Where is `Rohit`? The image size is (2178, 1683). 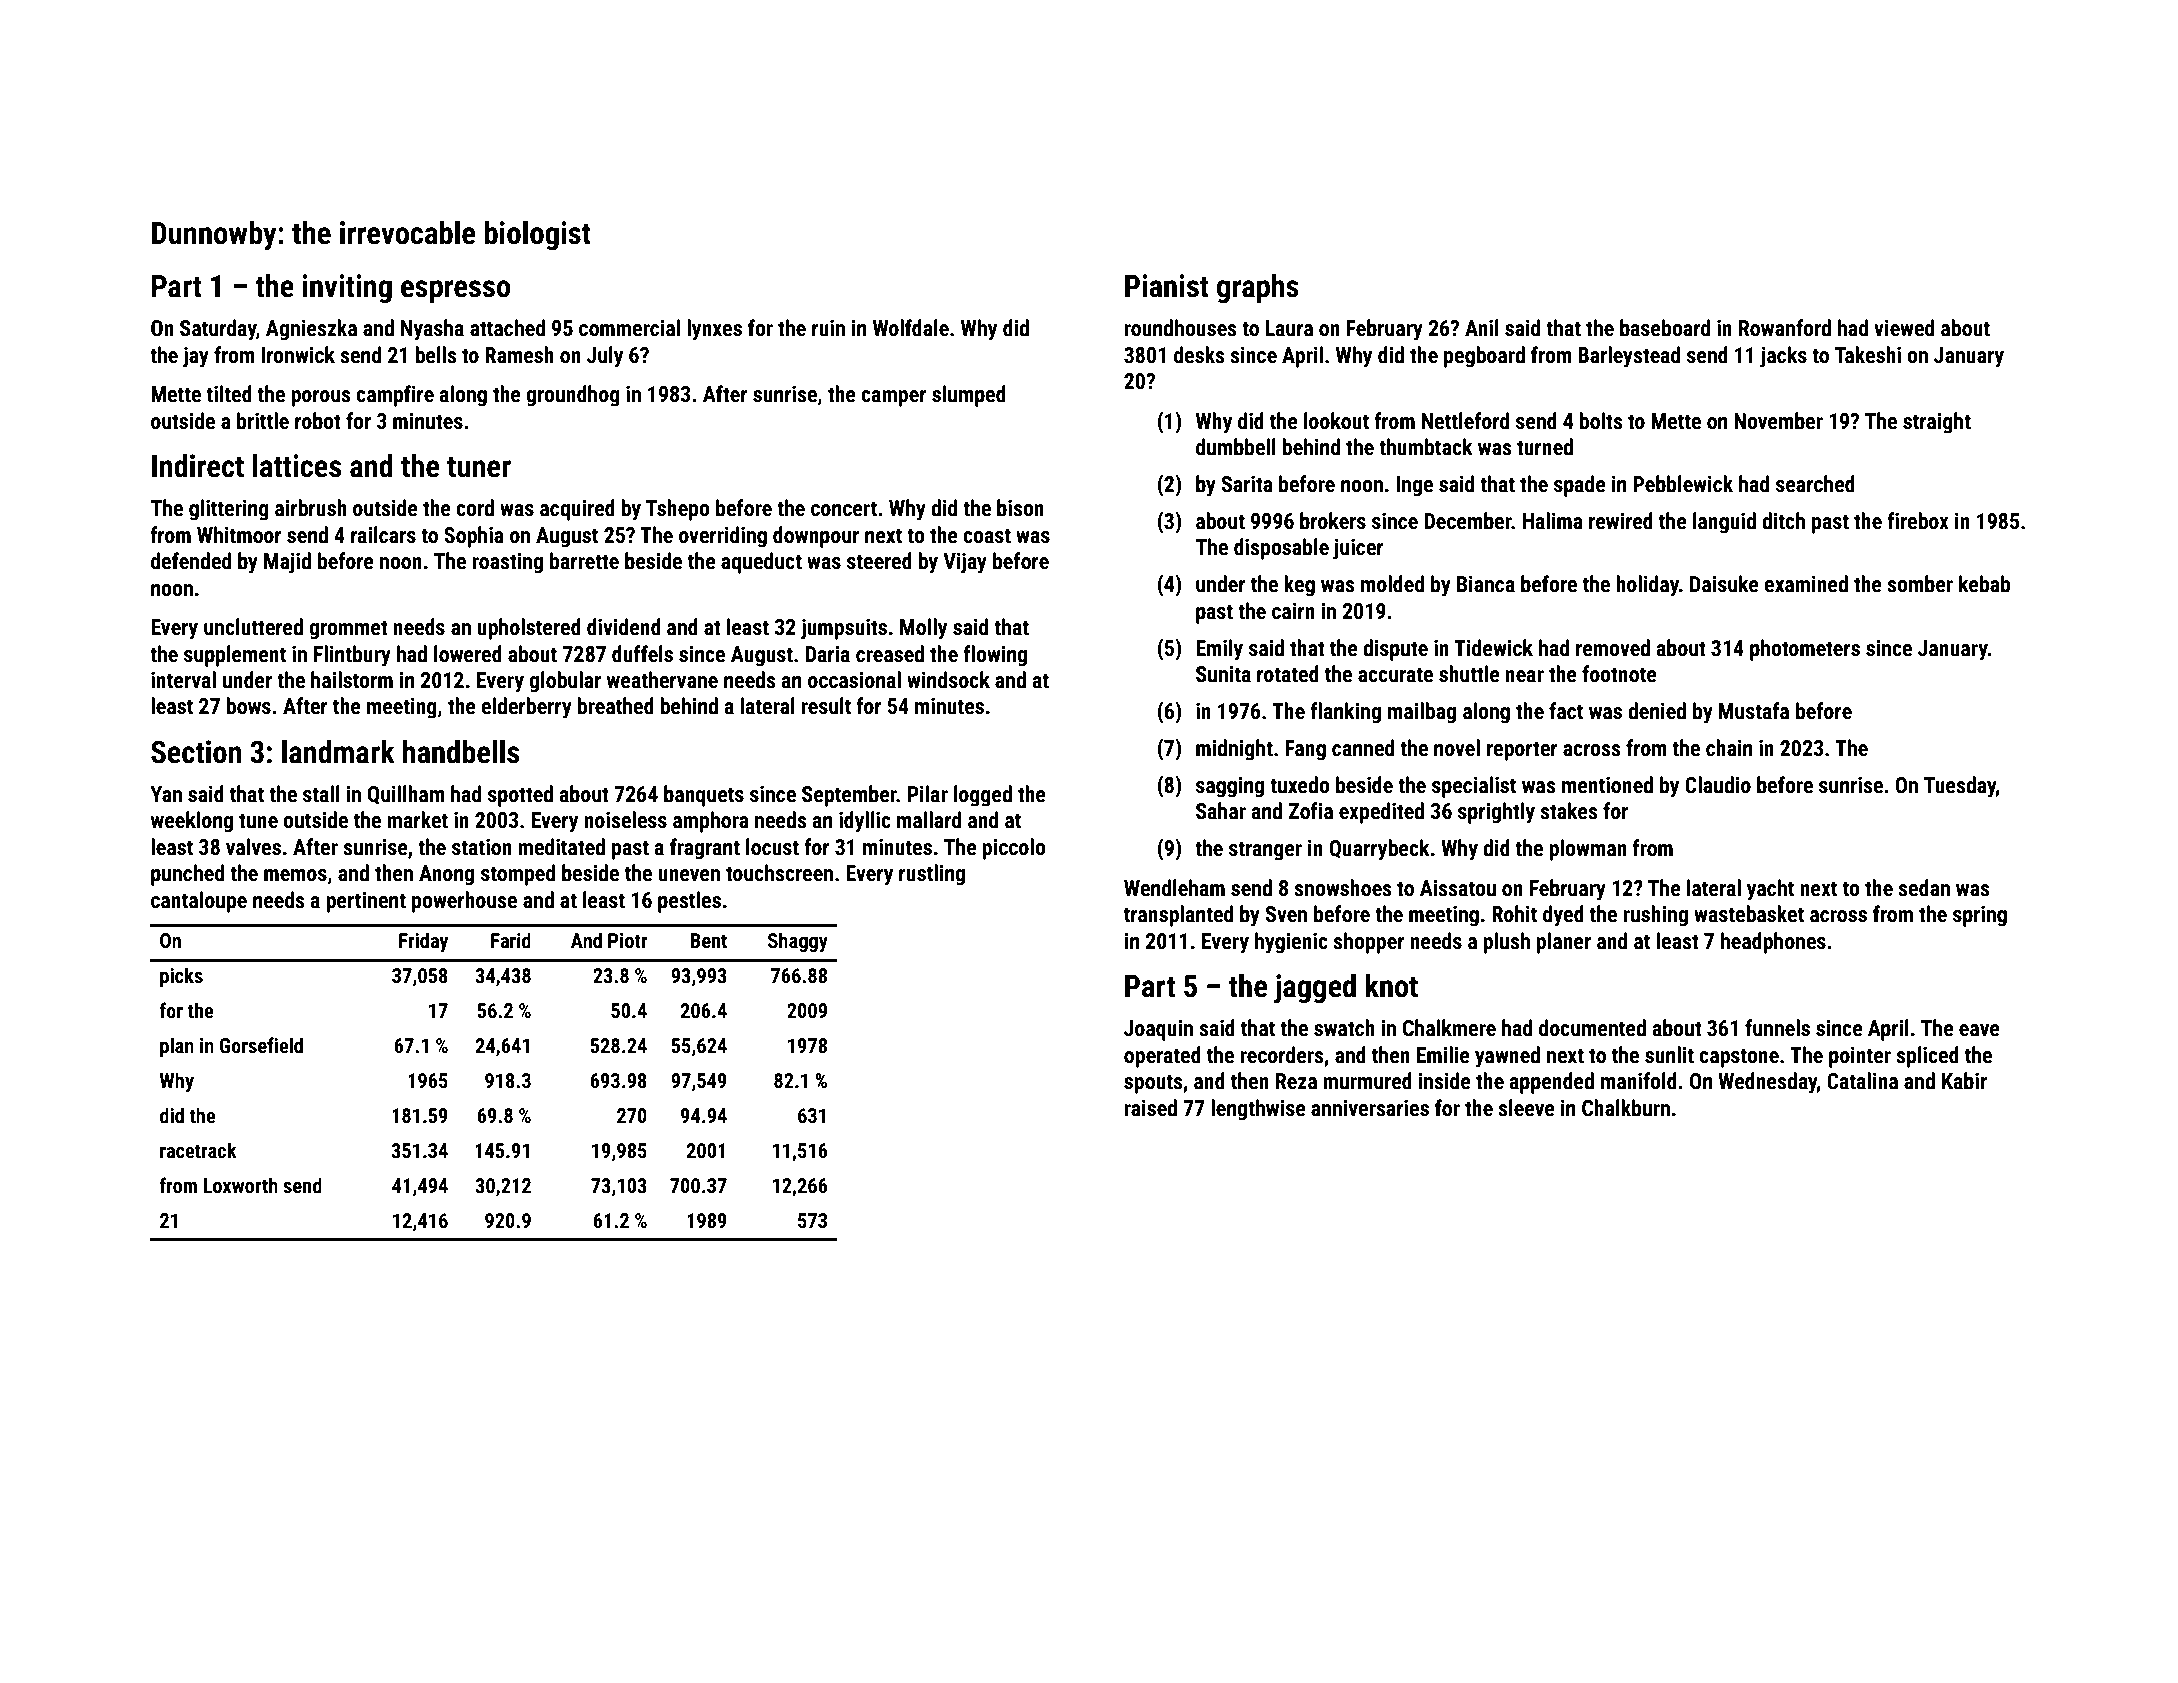 Rohit is located at coordinates (1514, 914).
